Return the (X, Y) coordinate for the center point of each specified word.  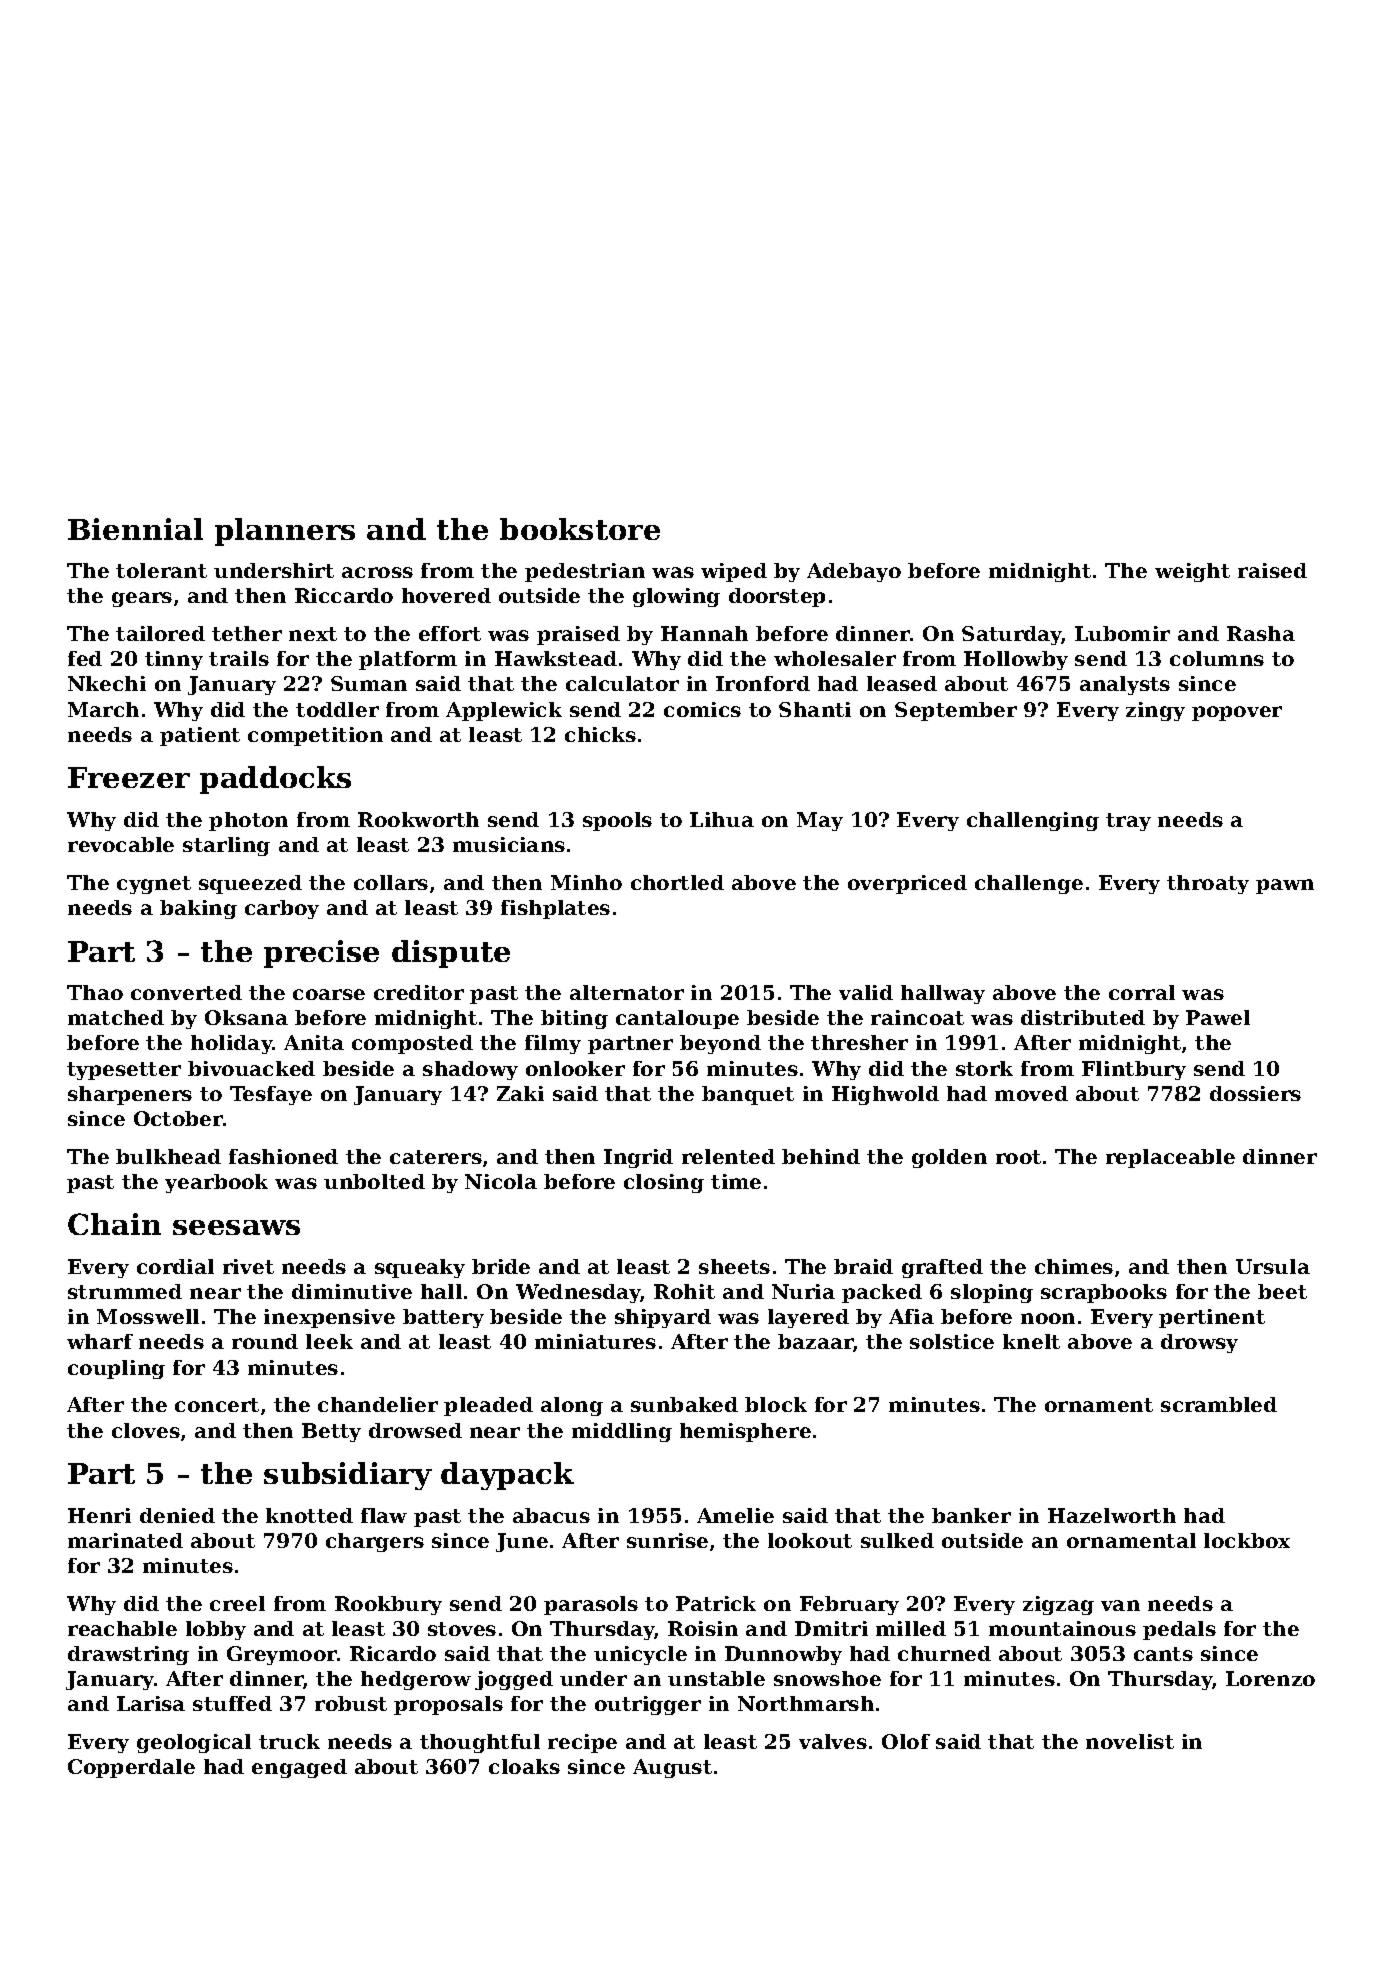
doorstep (777, 597)
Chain (114, 1224)
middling (622, 1432)
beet (1282, 1291)
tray (1128, 822)
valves (833, 1741)
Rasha (1261, 633)
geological (194, 1743)
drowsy (1199, 1343)
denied (177, 1515)
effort (450, 633)
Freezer (129, 777)
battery (443, 1318)
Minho (586, 882)
